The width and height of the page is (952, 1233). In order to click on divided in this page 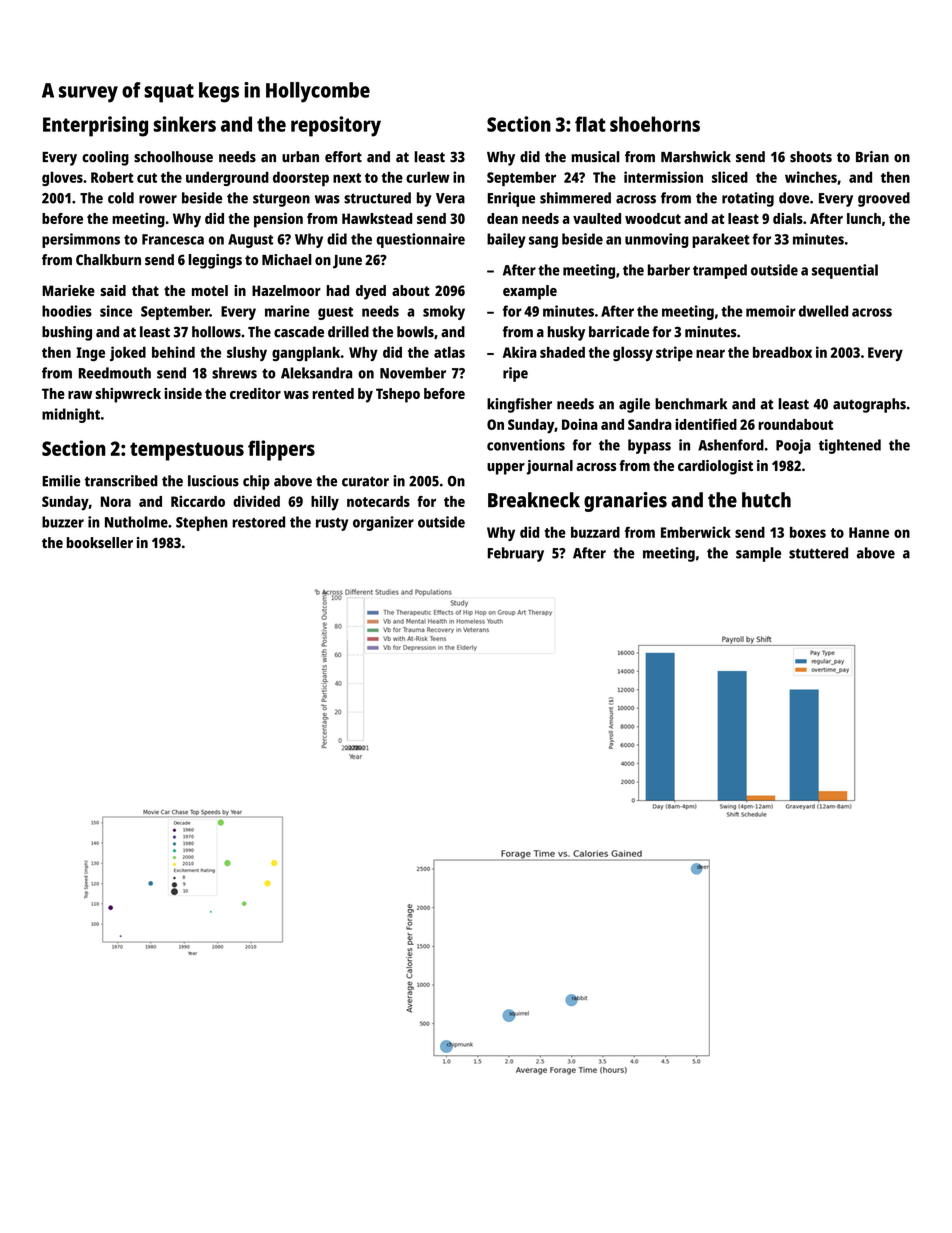, I will do `click(256, 501)`.
